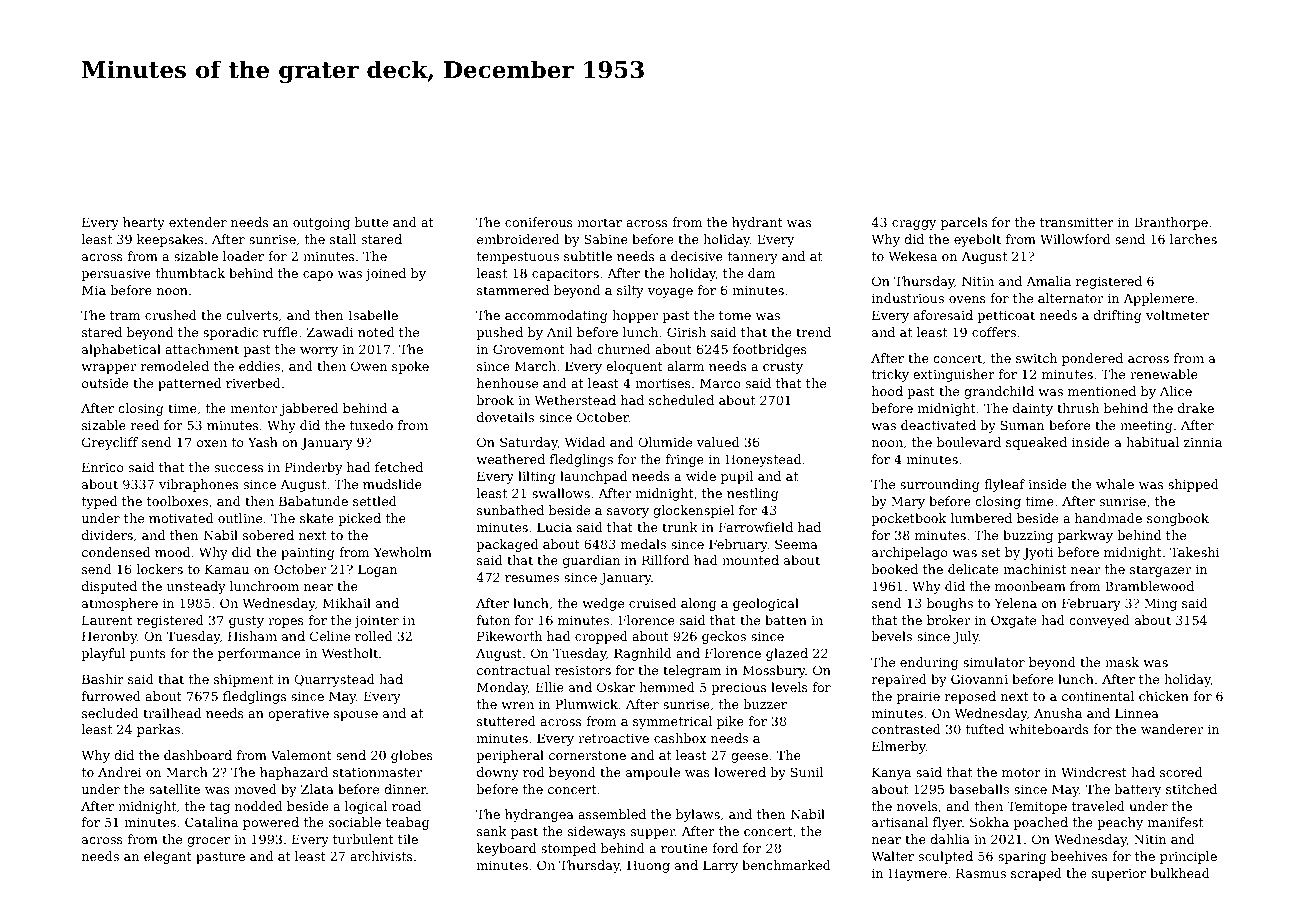 The height and width of the image is (924, 1308). Describe the element at coordinates (718, 442) in the image. I see `valued` at that location.
